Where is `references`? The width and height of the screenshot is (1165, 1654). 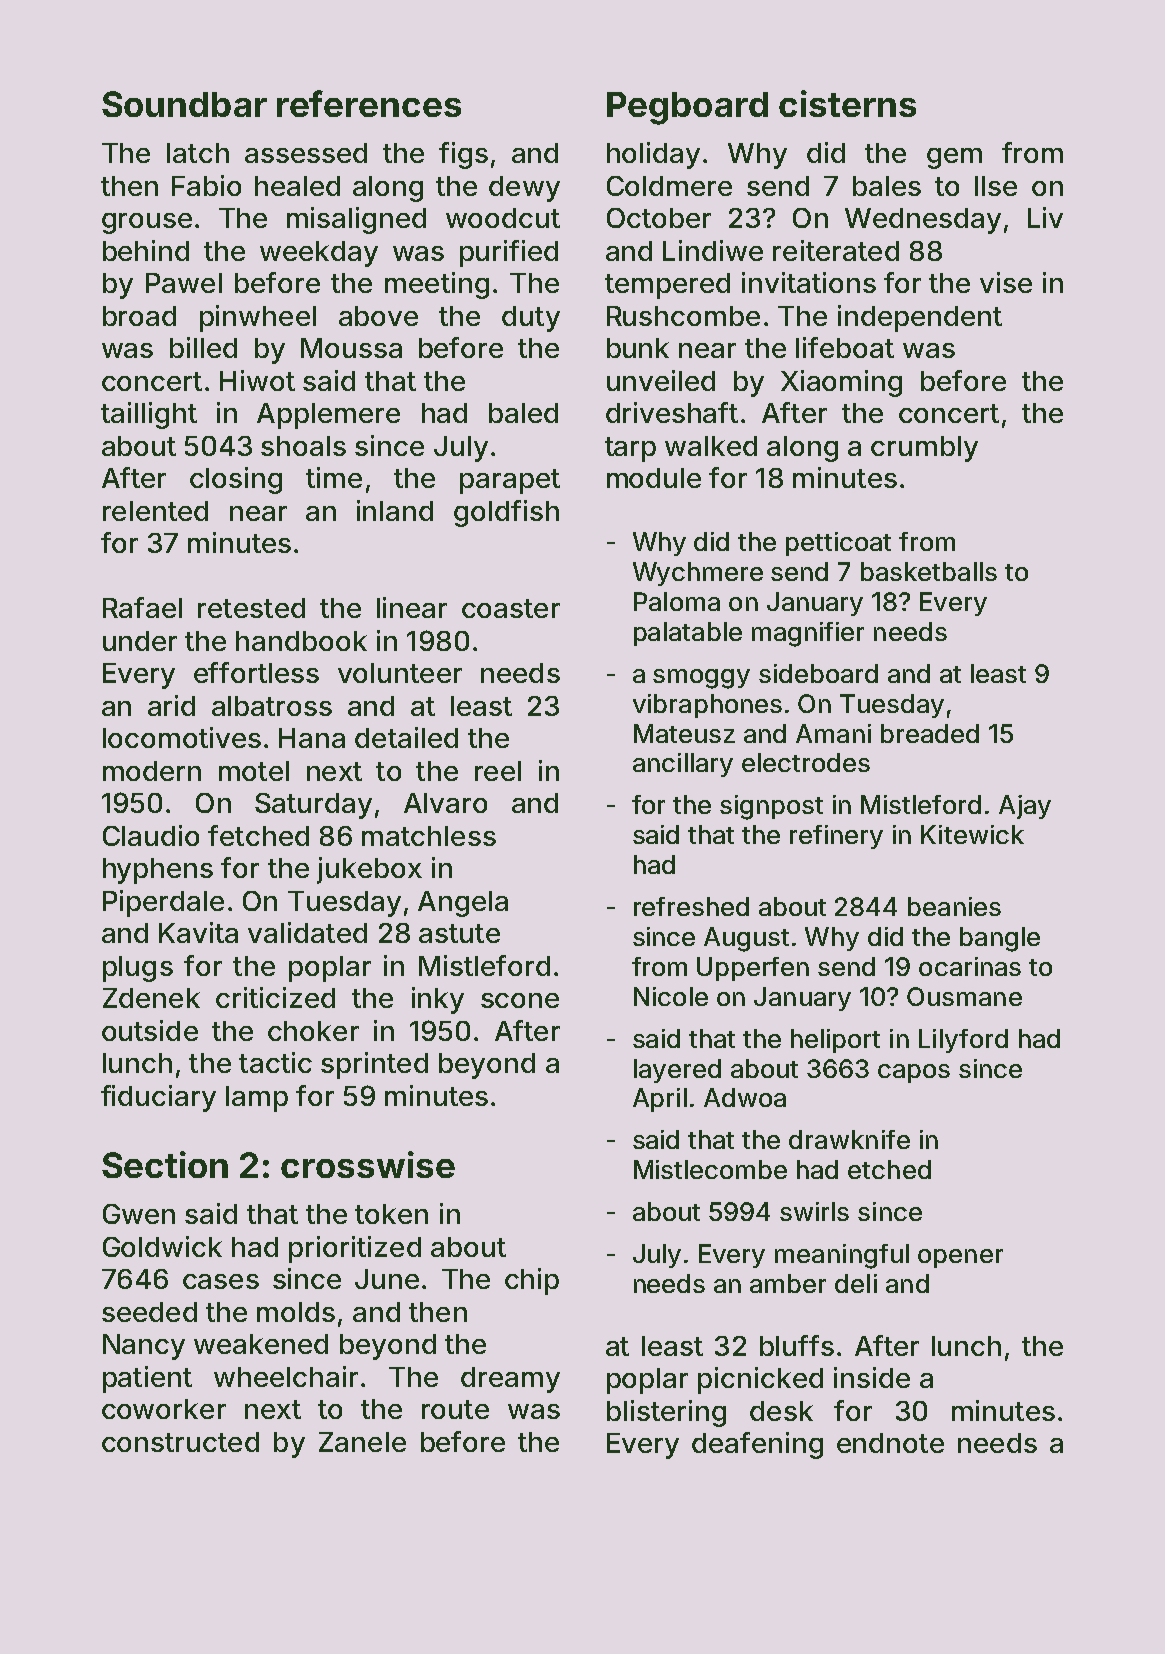
references is located at coordinates (369, 103).
